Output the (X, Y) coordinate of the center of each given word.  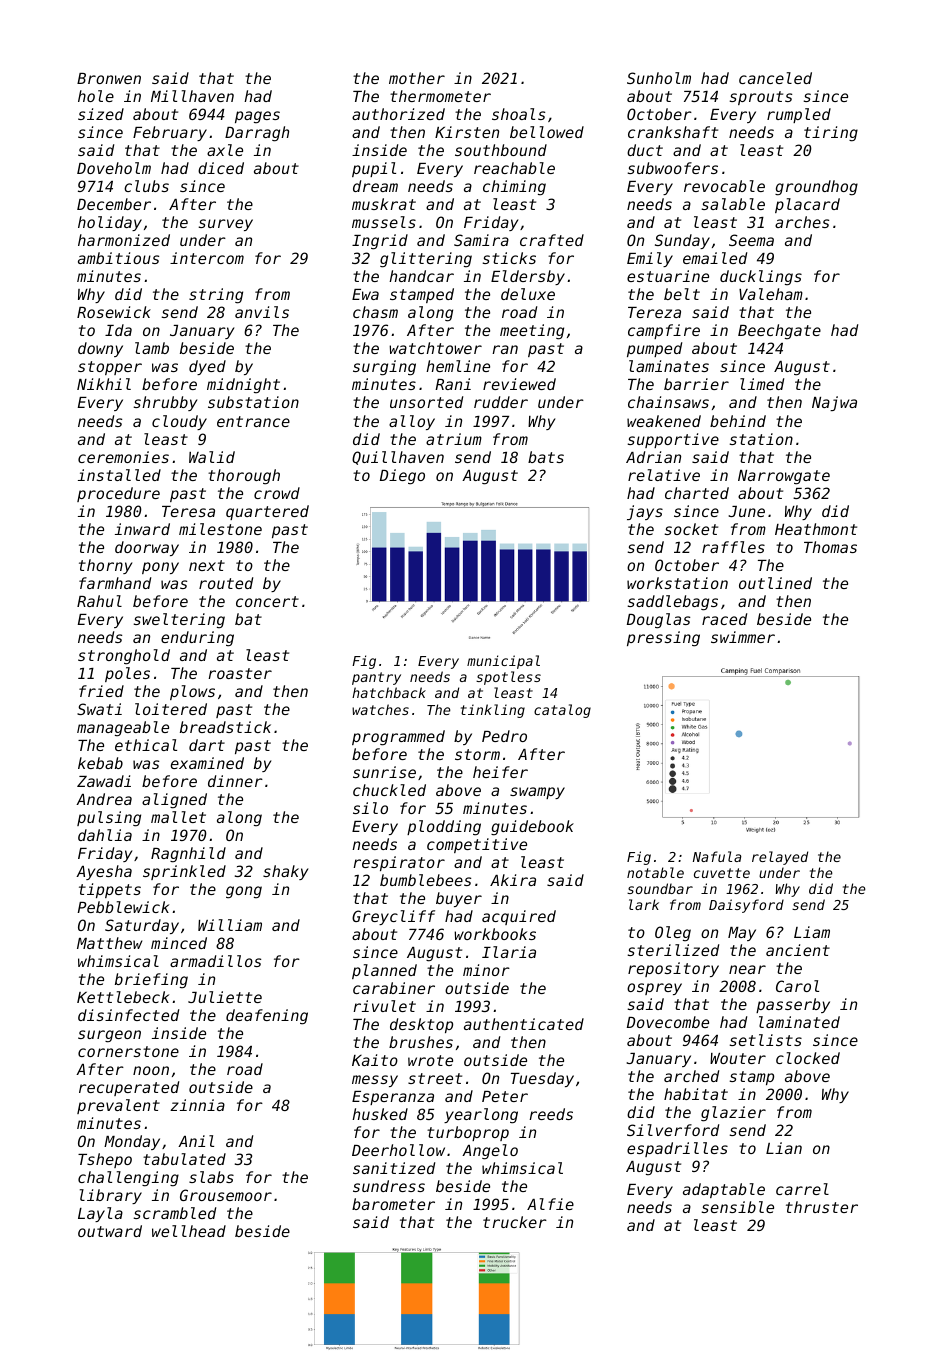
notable (655, 872)
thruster (822, 1207)
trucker (515, 1222)
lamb (152, 348)
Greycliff (393, 917)
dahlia (105, 835)
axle (225, 150)
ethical (146, 745)
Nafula (717, 856)
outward (110, 1231)
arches (802, 222)
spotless (508, 678)
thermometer (440, 96)
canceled (775, 78)
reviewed (519, 384)
